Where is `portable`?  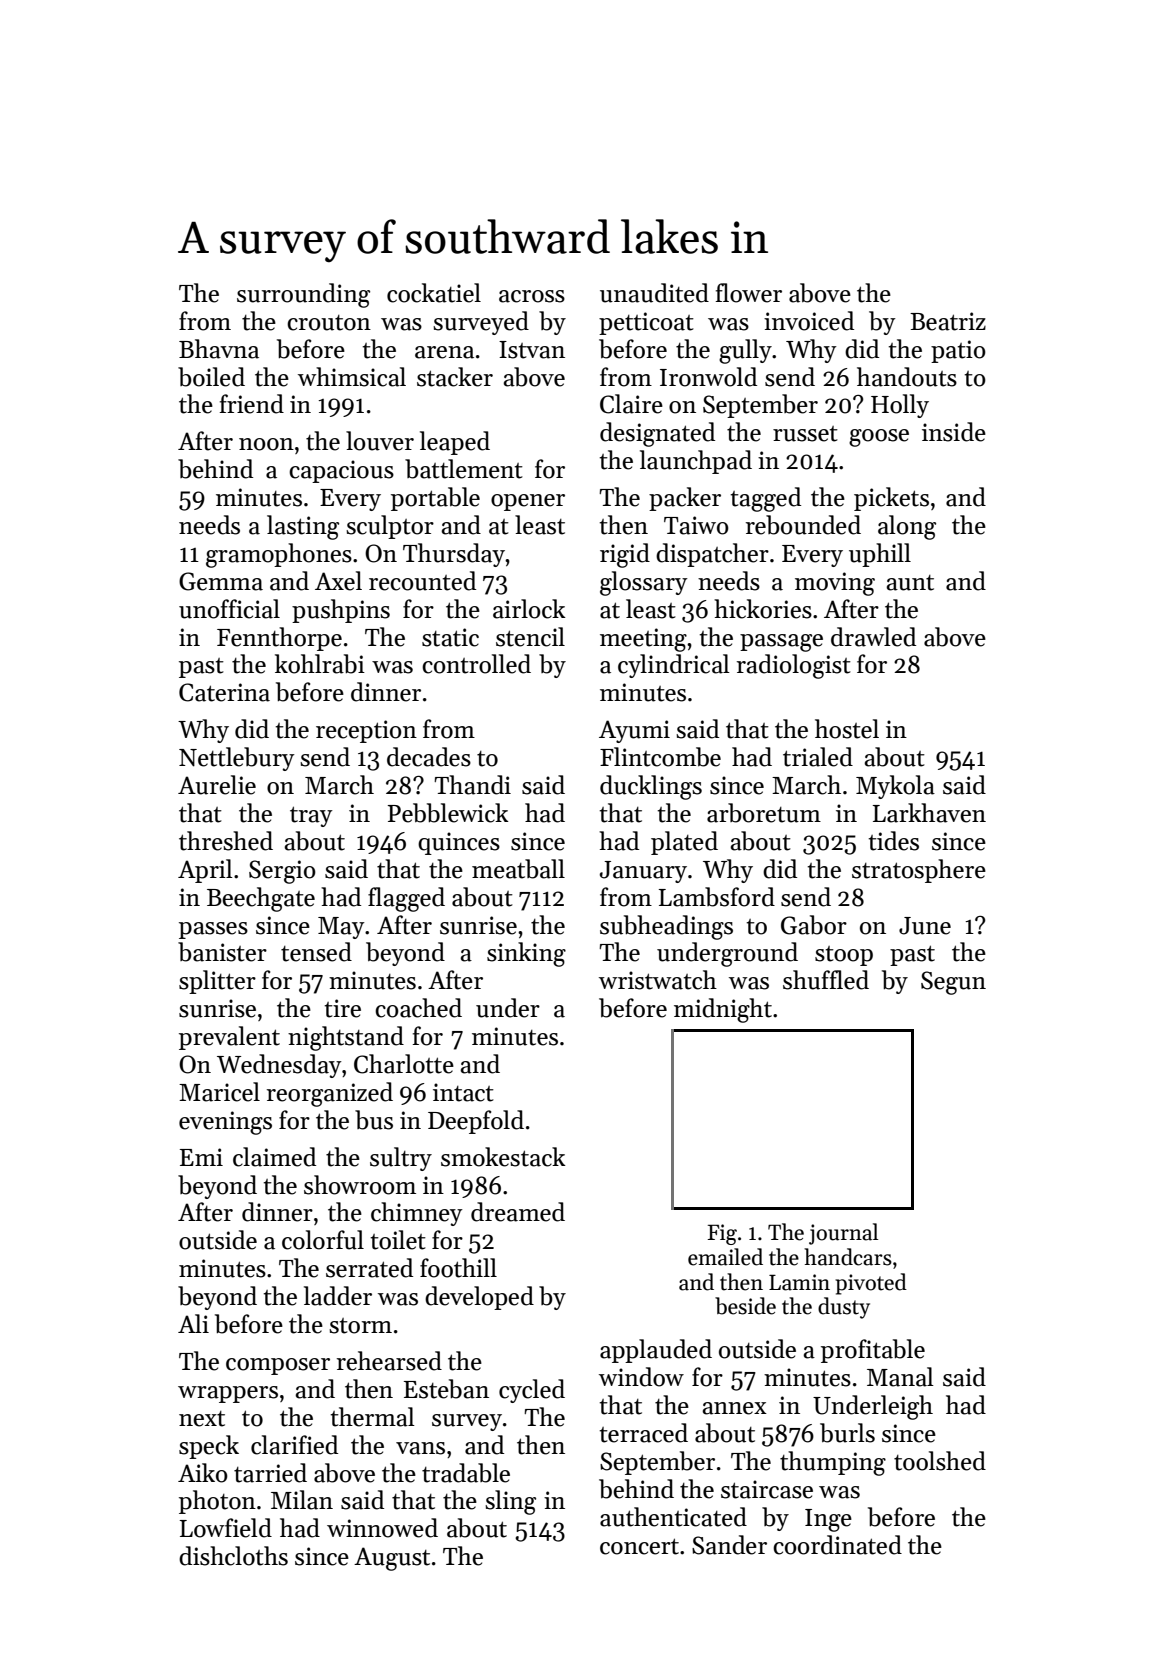 portable is located at coordinates (435, 499).
